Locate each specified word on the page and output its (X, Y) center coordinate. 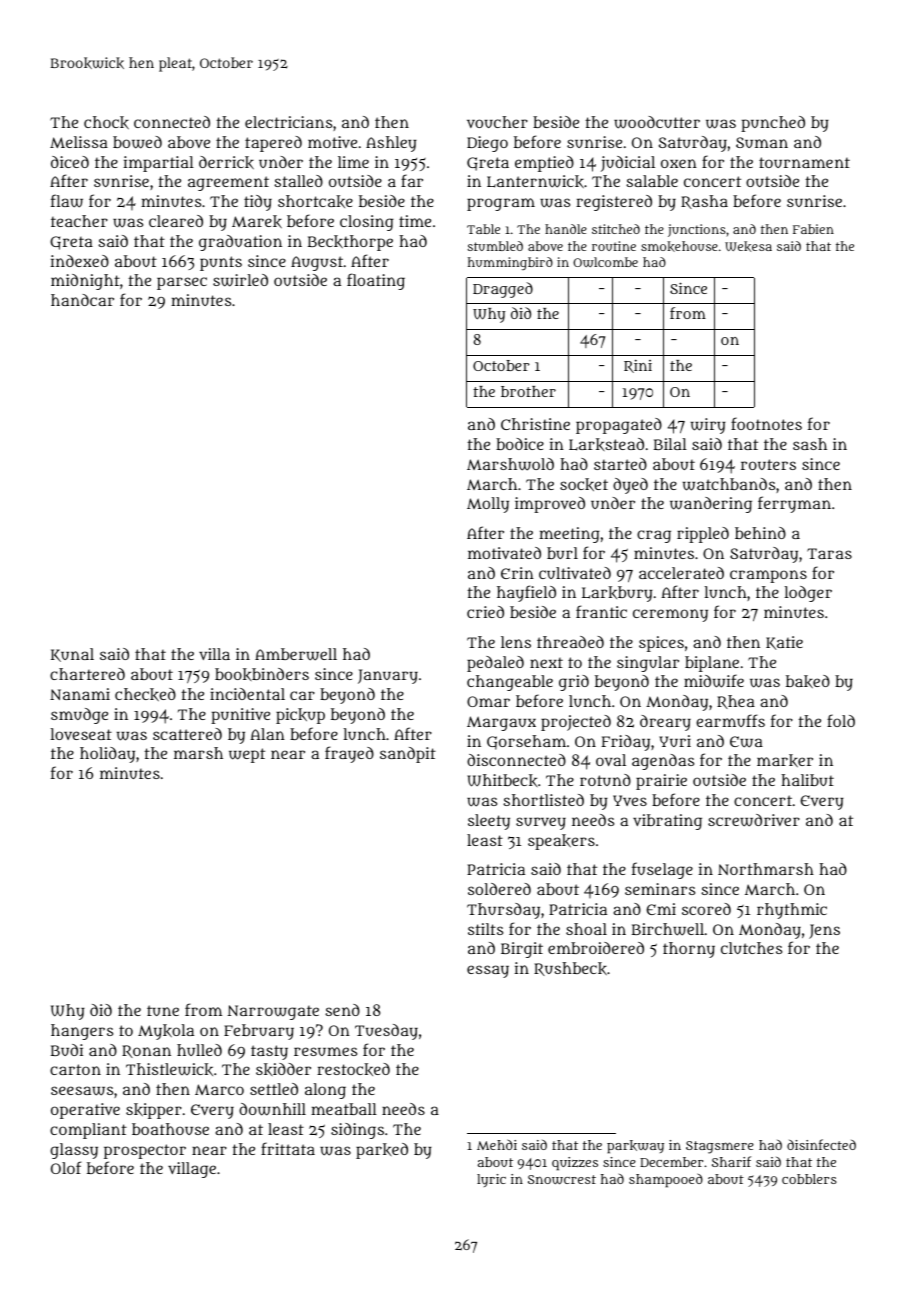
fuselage (662, 870)
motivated (504, 553)
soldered (499, 889)
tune (163, 1010)
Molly (488, 505)
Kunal (72, 655)
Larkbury (617, 594)
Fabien (813, 229)
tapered (273, 144)
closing (367, 223)
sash (810, 444)
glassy (74, 1151)
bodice (520, 444)
